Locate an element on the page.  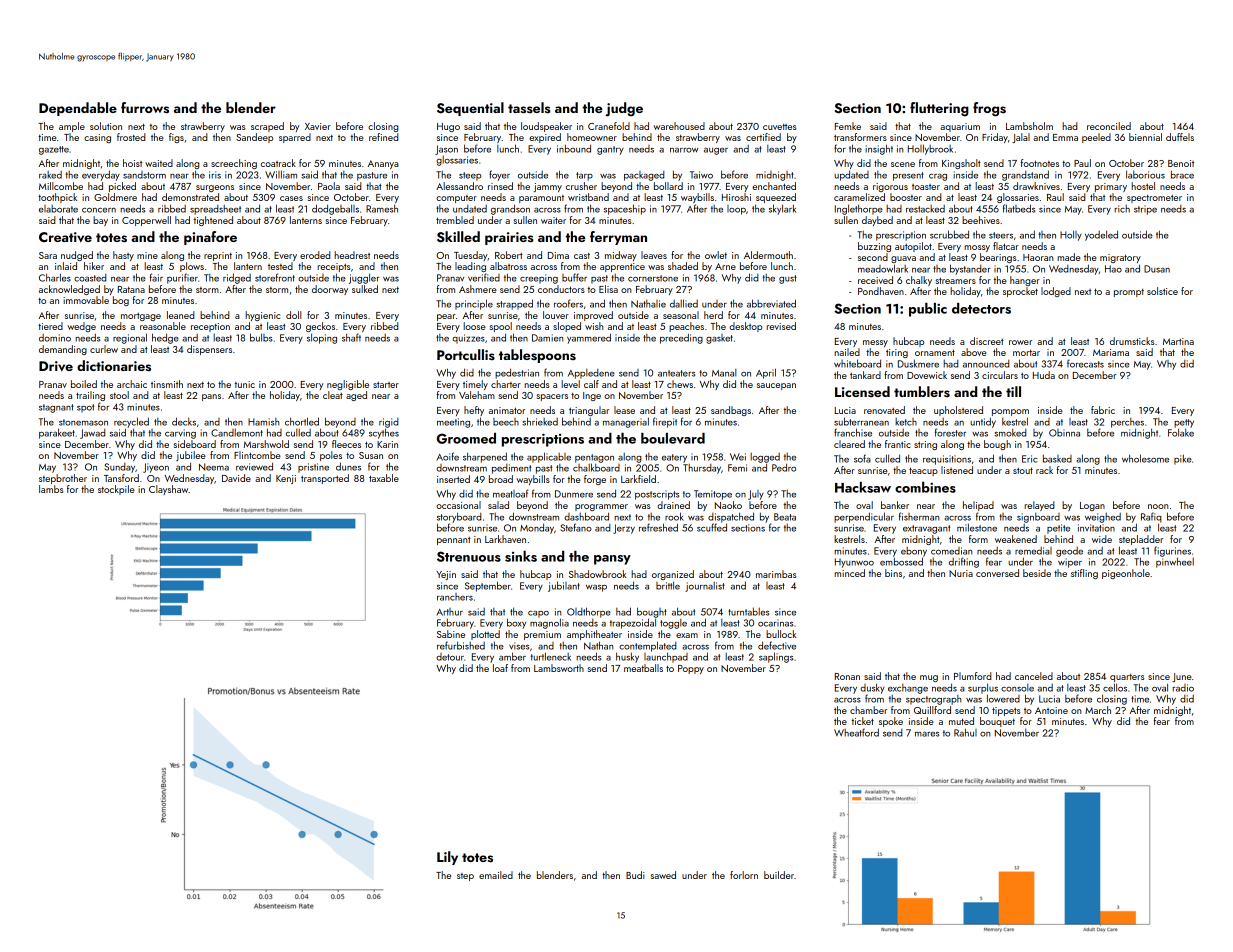
frogs is located at coordinates (989, 109).
